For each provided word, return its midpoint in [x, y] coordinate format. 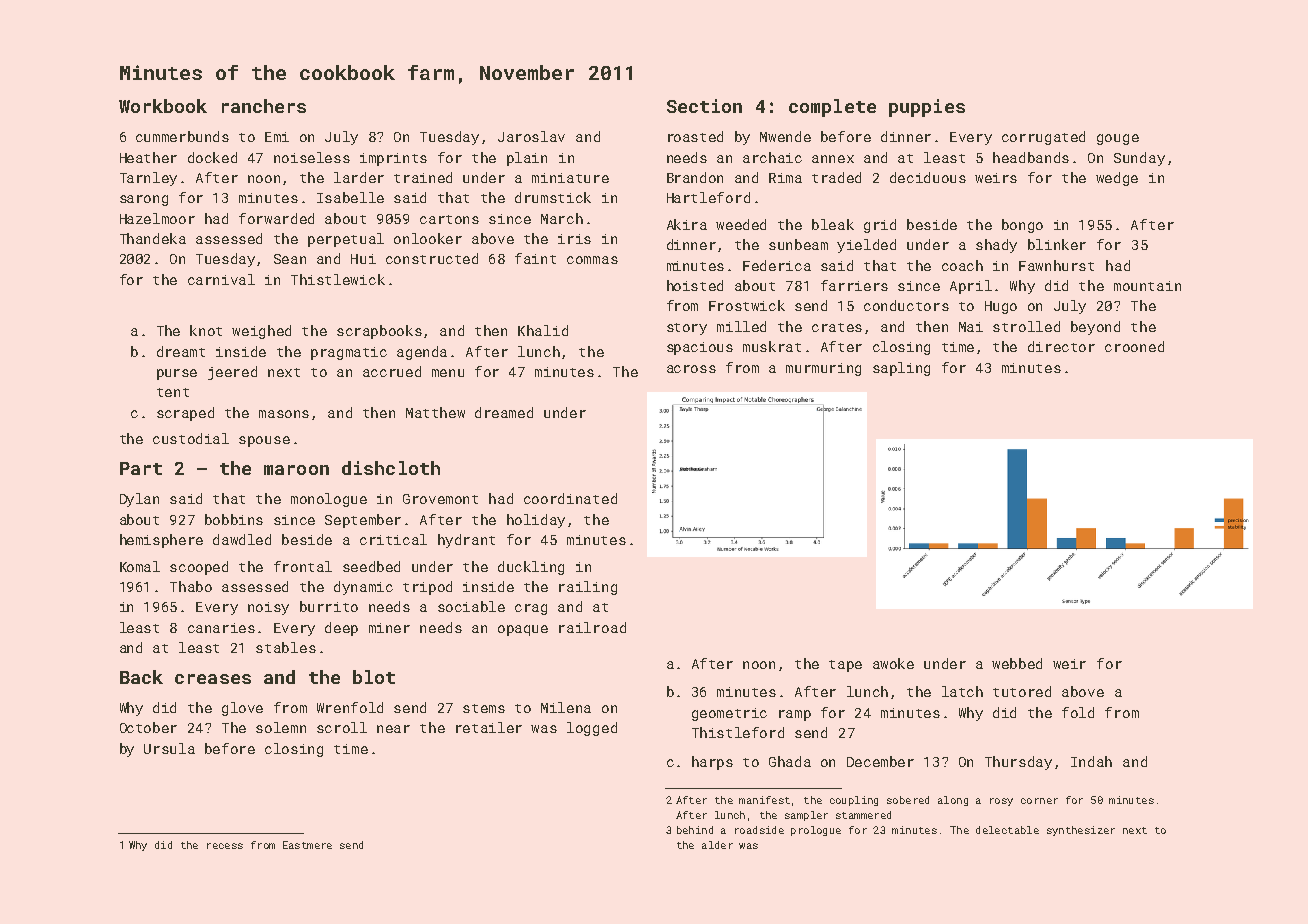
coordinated [570, 498]
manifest [764, 800]
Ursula [169, 748]
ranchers [264, 106]
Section [704, 106]
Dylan [139, 500]
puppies [927, 108]
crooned [1134, 346]
